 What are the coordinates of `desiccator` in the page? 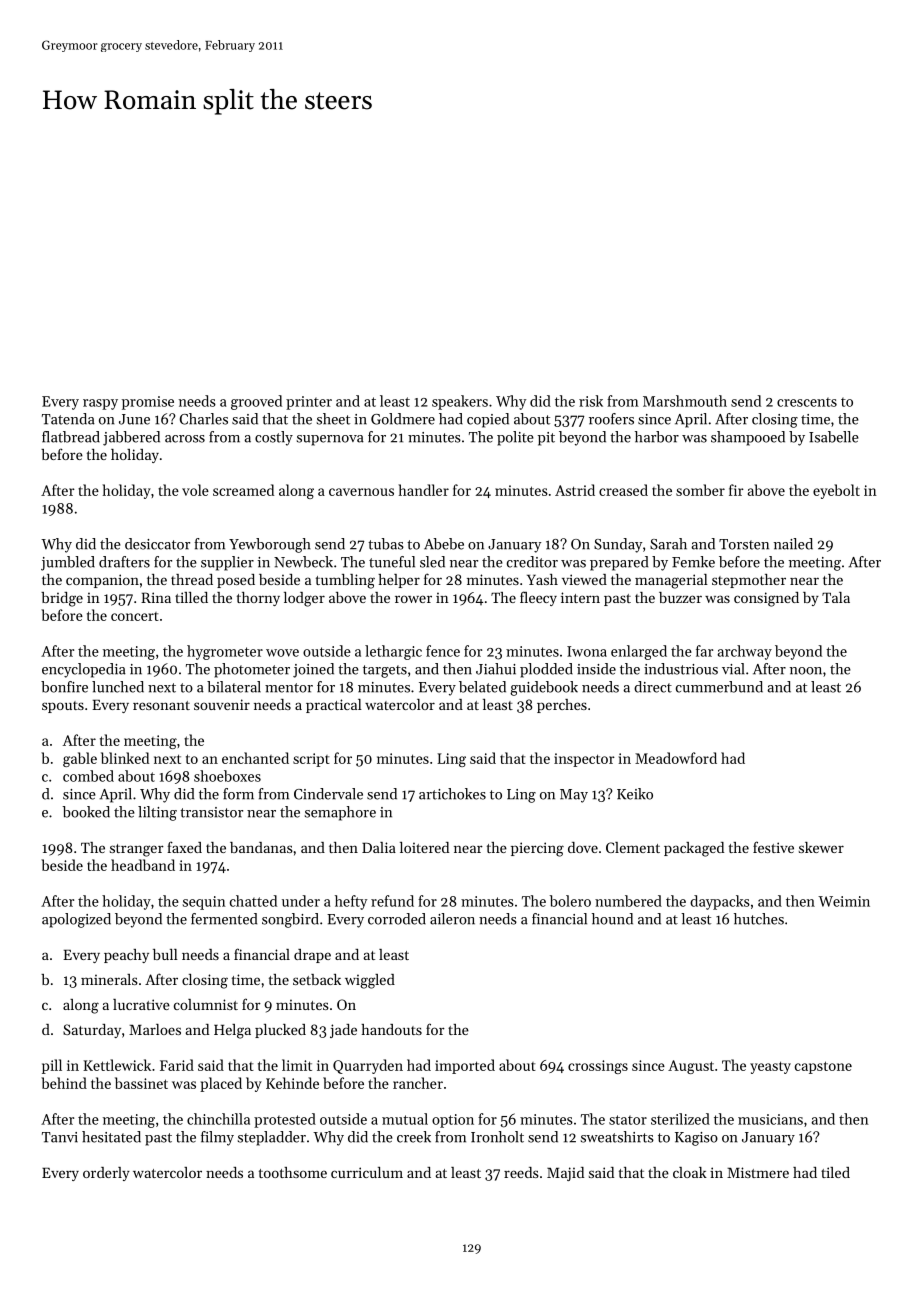 It's located at (157, 544).
